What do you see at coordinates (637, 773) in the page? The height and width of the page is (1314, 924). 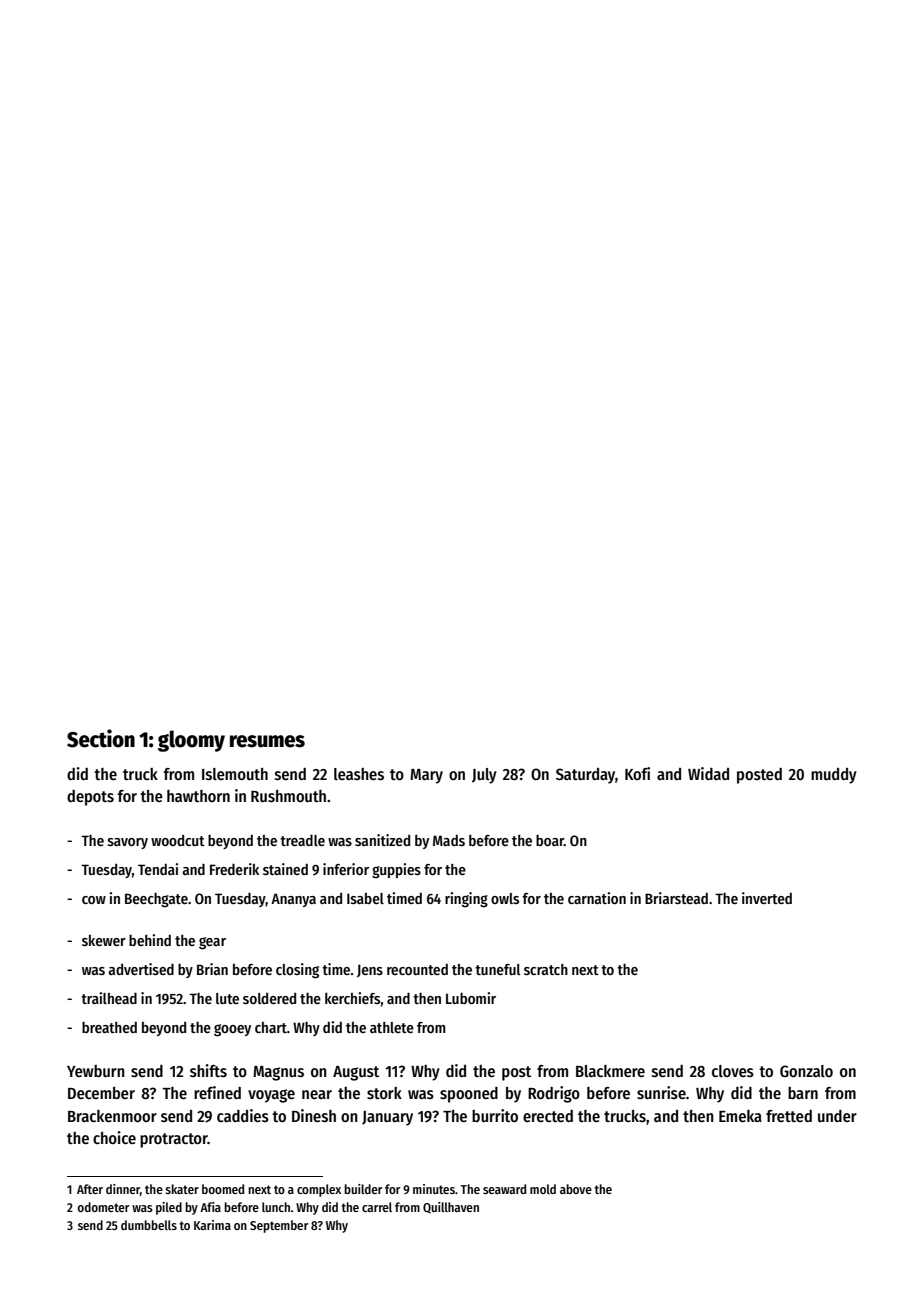 I see `Kofi` at bounding box center [637, 773].
